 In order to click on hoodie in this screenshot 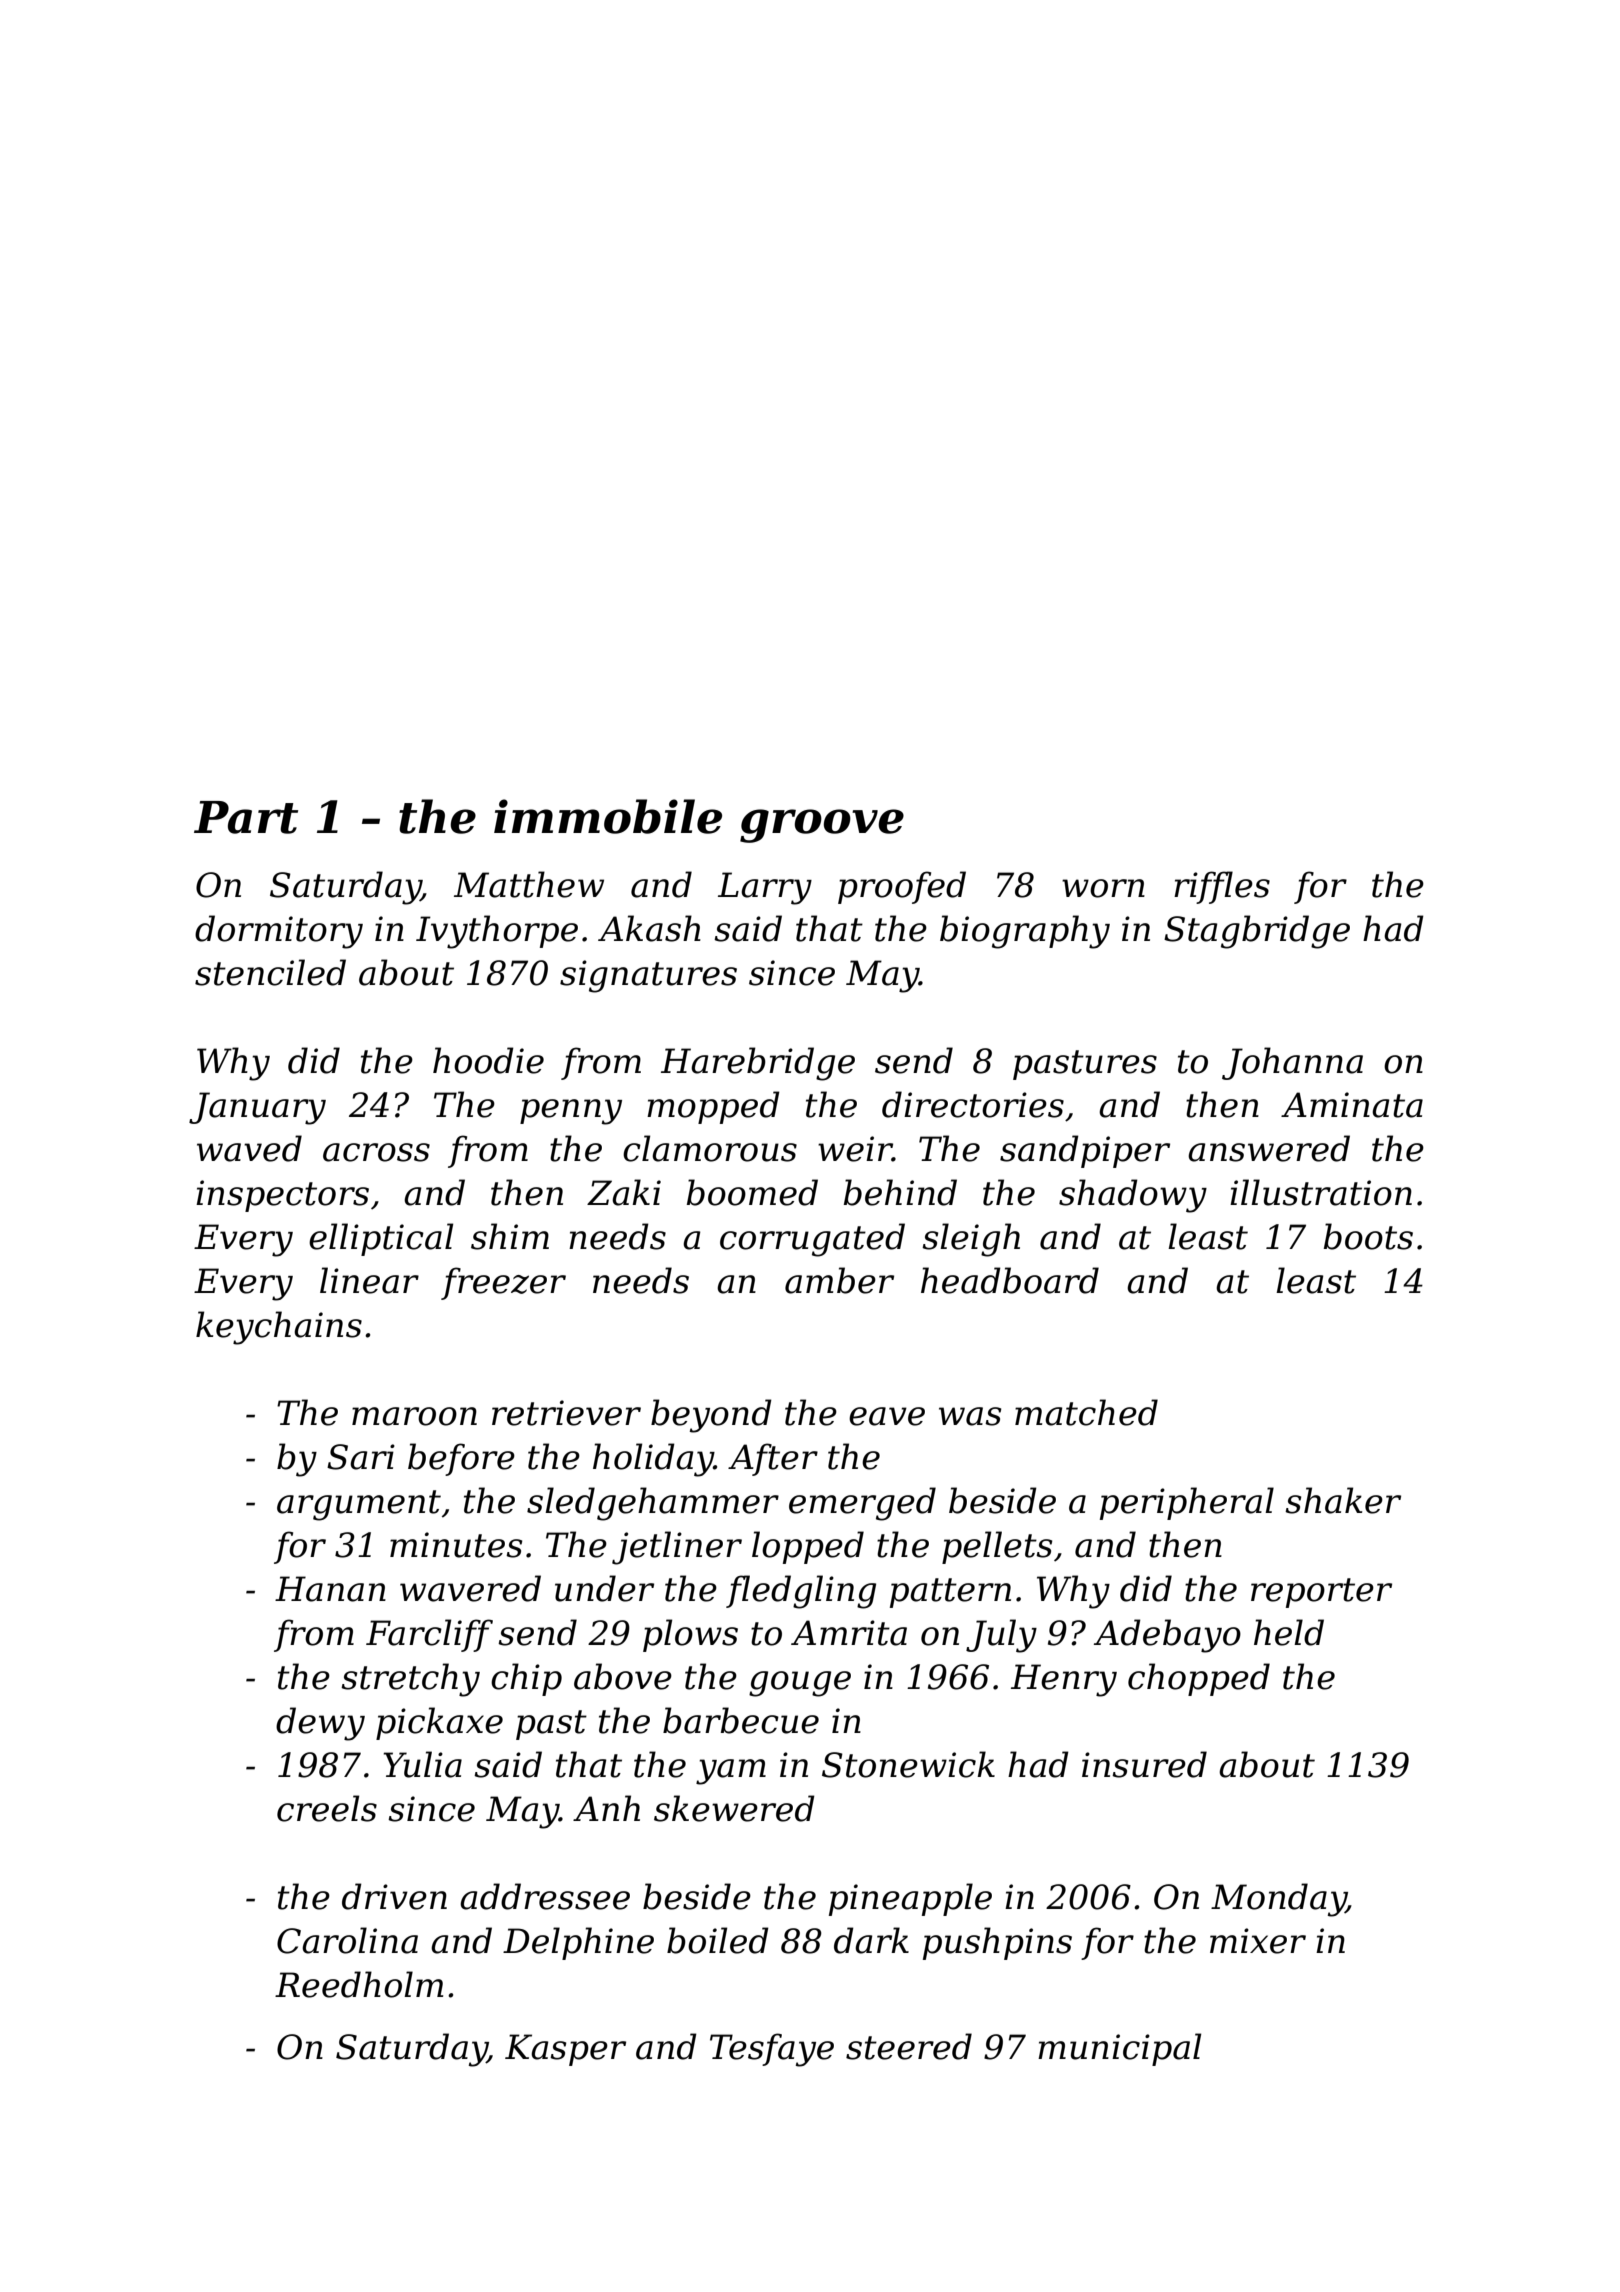, I will do `click(488, 1060)`.
